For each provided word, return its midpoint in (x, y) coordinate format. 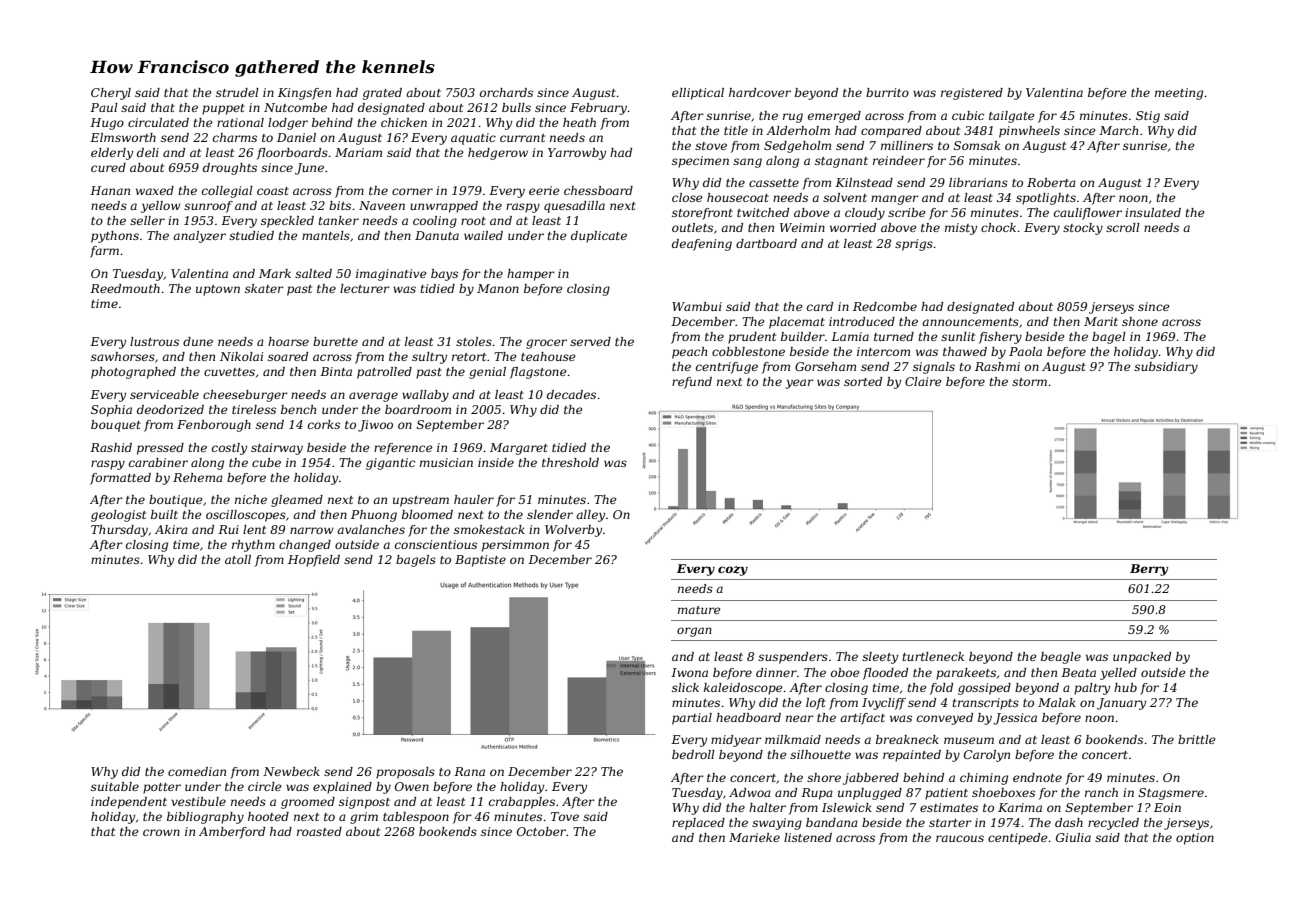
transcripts (985, 704)
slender (550, 514)
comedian (197, 771)
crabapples (522, 803)
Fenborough (214, 426)
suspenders (793, 658)
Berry (1149, 570)
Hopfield (314, 561)
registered (972, 94)
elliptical (698, 94)
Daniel (296, 137)
